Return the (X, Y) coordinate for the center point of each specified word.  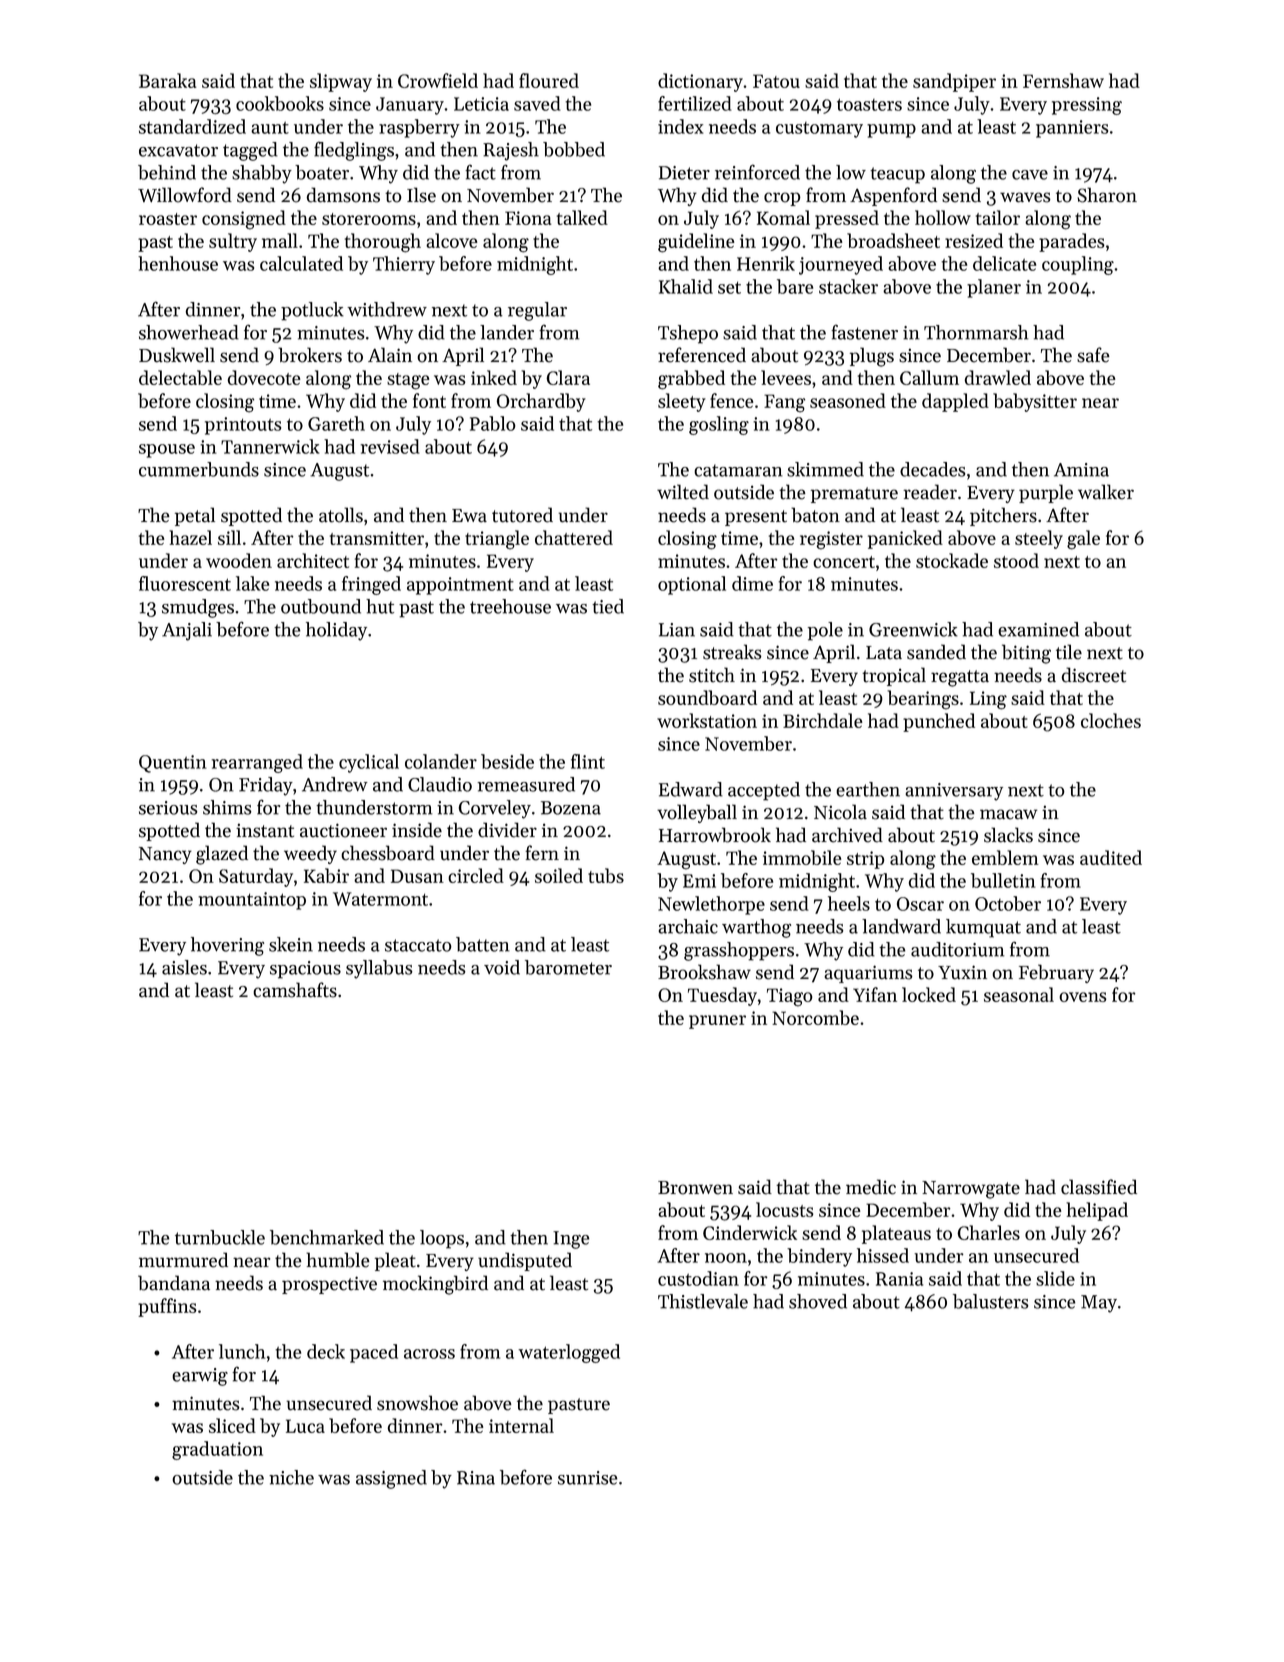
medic (871, 1187)
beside (507, 761)
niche (291, 1477)
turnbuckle (220, 1237)
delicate (1004, 263)
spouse (167, 451)
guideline (696, 243)
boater (322, 172)
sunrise (588, 1478)
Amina (1081, 470)
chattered (574, 537)
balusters (991, 1301)
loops (442, 1239)
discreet (1093, 675)
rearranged (257, 763)
